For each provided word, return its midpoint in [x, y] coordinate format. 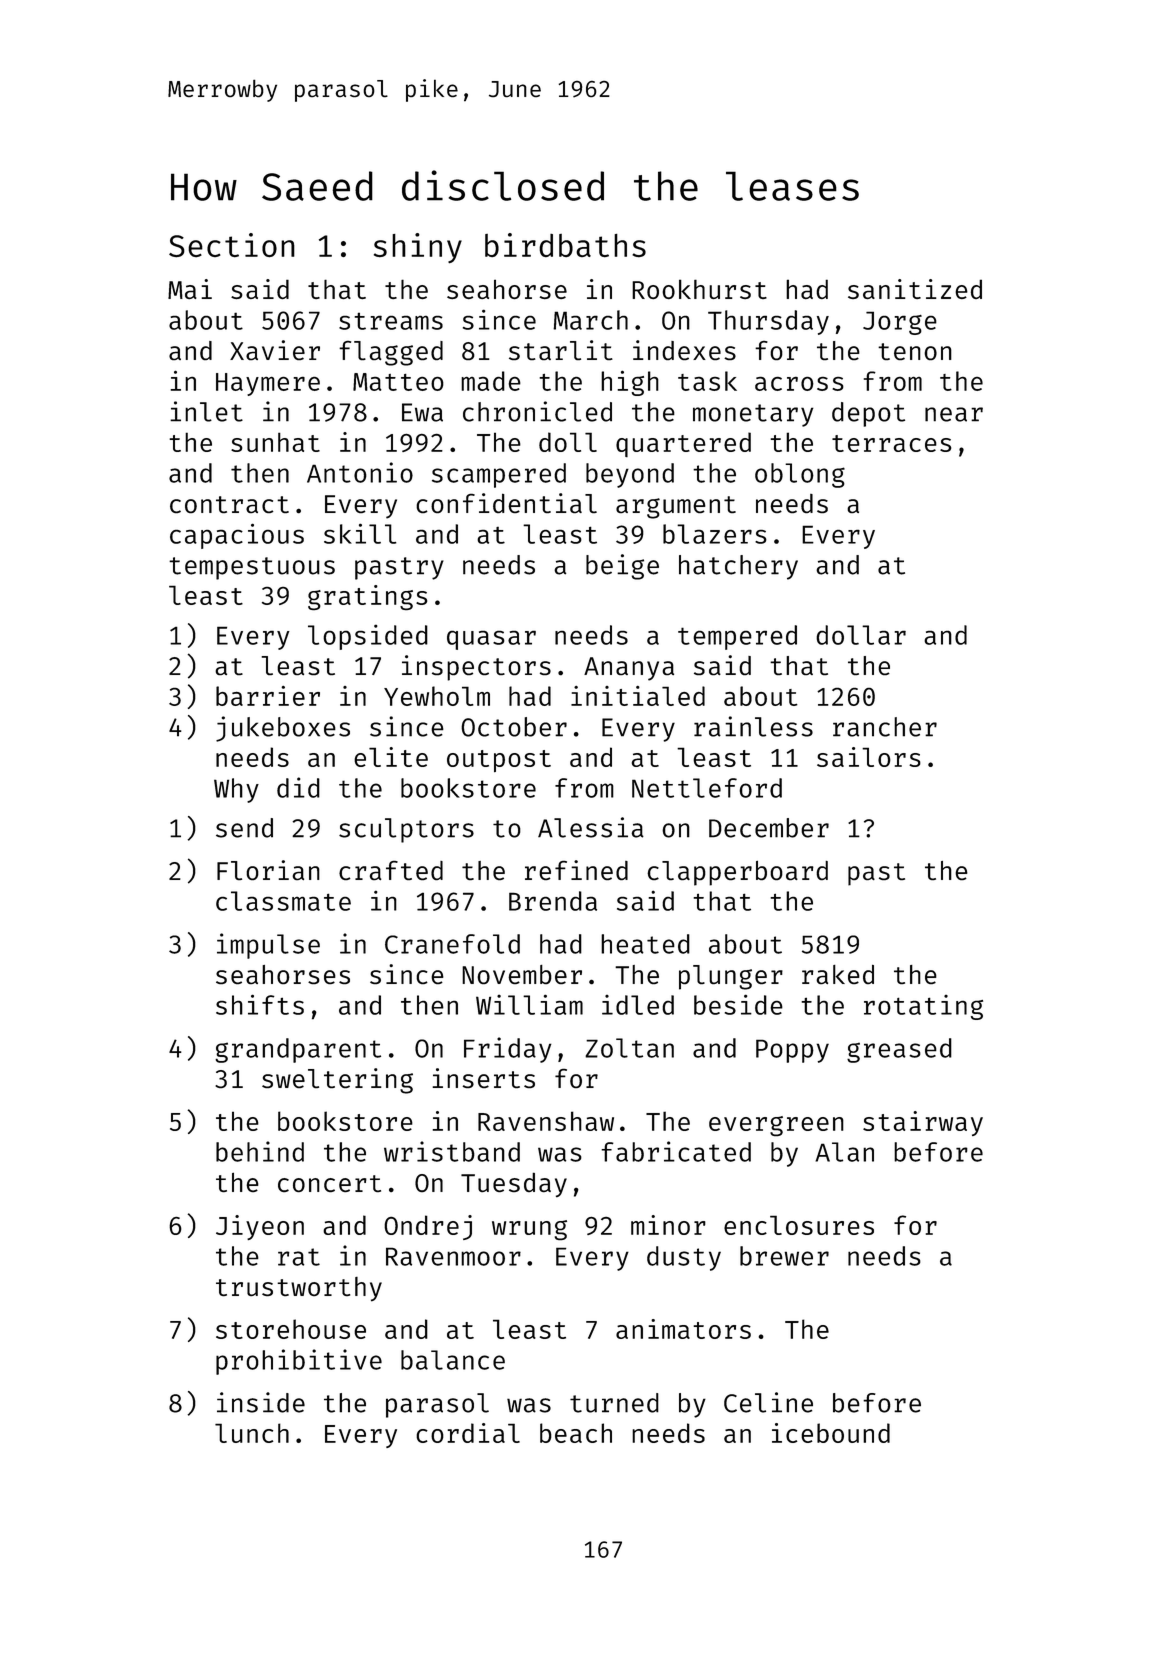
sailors [869, 757]
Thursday [768, 322]
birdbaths [565, 245]
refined [576, 870]
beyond [630, 475]
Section [232, 245]
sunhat [275, 442]
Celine [768, 1402]
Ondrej [428, 1227]
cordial [468, 1433]
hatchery [738, 567]
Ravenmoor [453, 1256]
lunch [252, 1433]
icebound [831, 1433]
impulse [268, 946]
